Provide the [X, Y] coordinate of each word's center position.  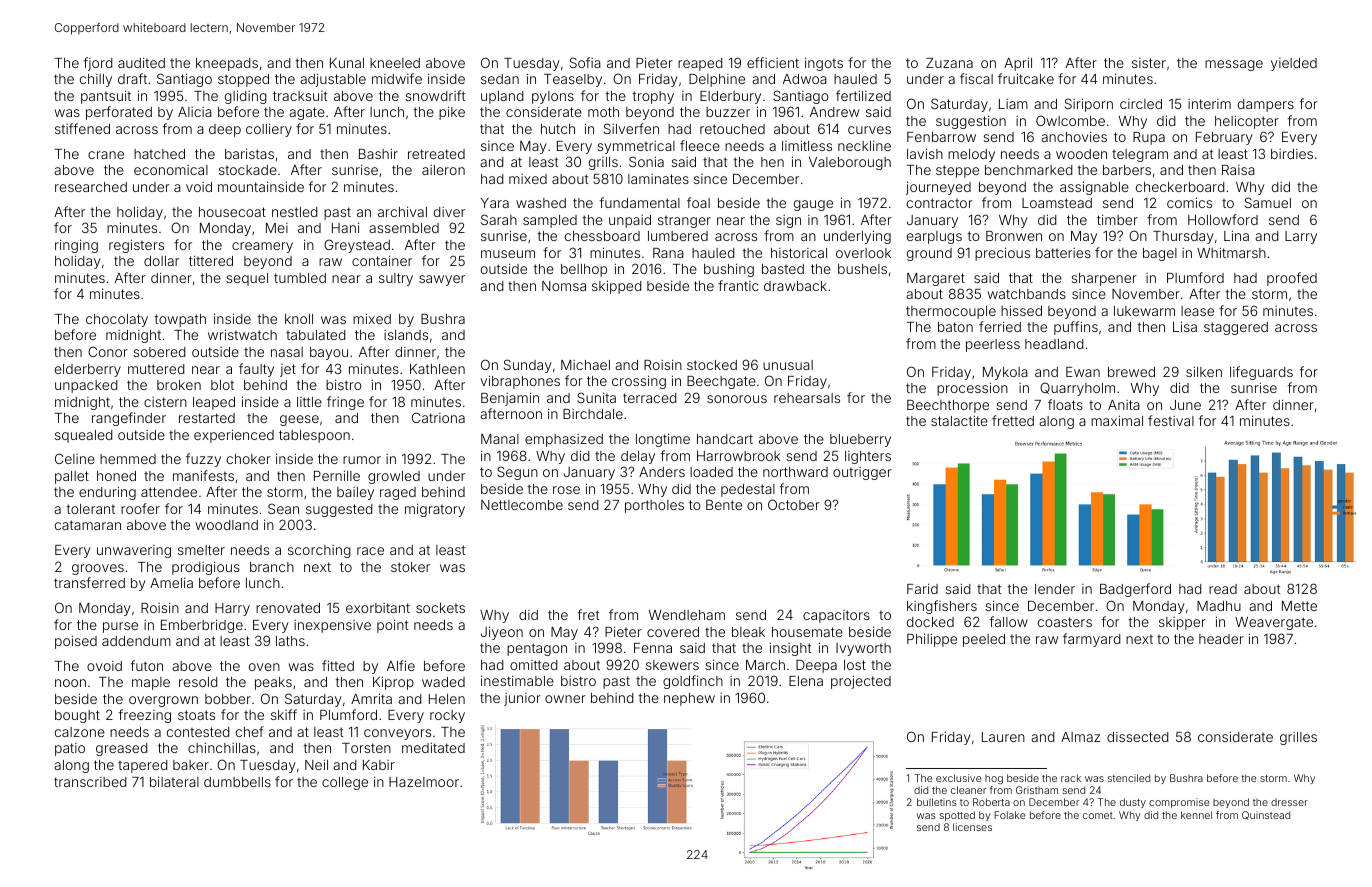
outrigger [862, 473]
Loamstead [1057, 203]
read [1223, 589]
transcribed [90, 782]
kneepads [227, 64]
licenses [972, 827]
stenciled [1129, 778]
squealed [84, 436]
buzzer [728, 112]
